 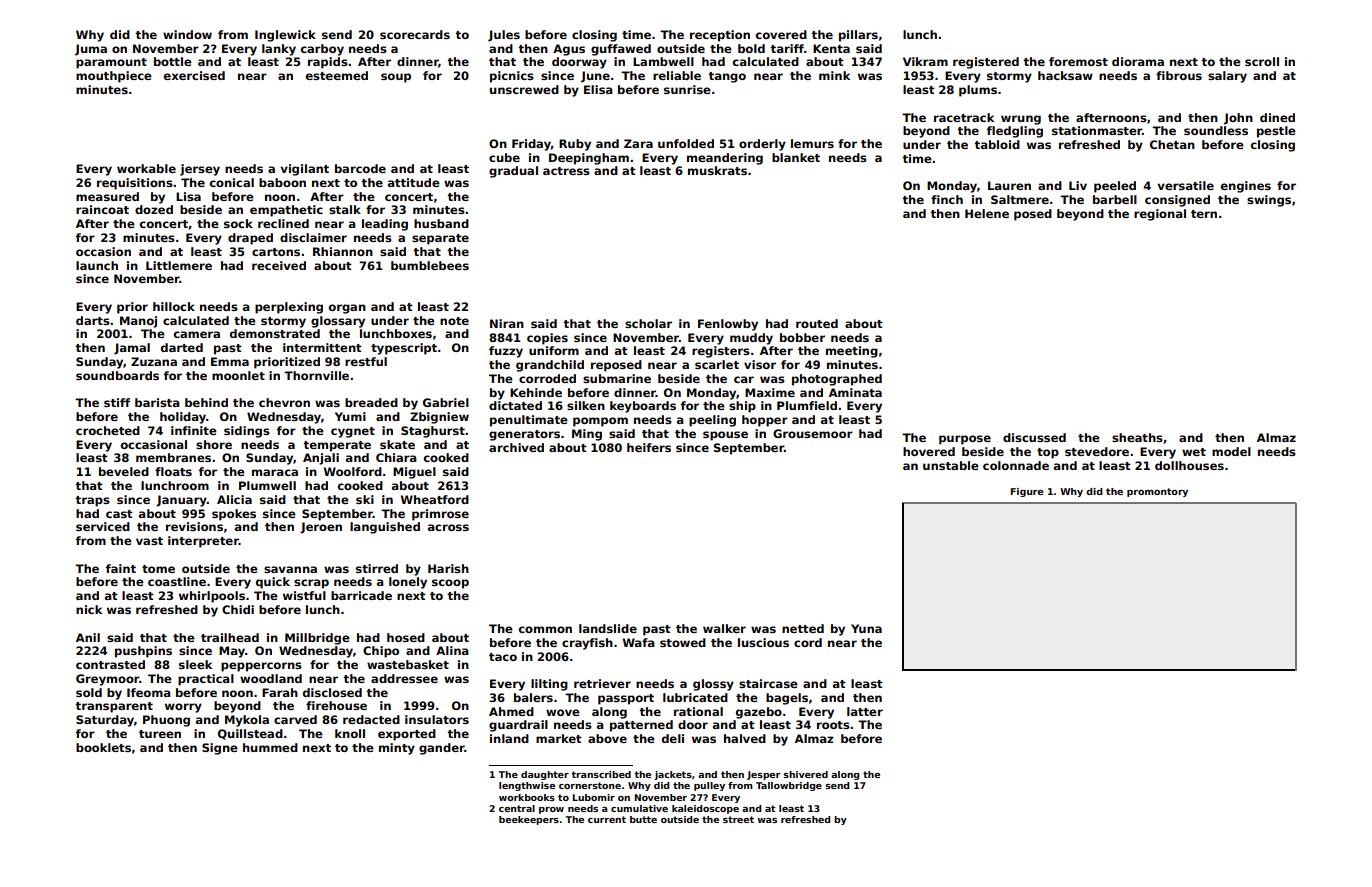 What do you see at coordinates (545, 629) in the screenshot?
I see `common` at bounding box center [545, 629].
